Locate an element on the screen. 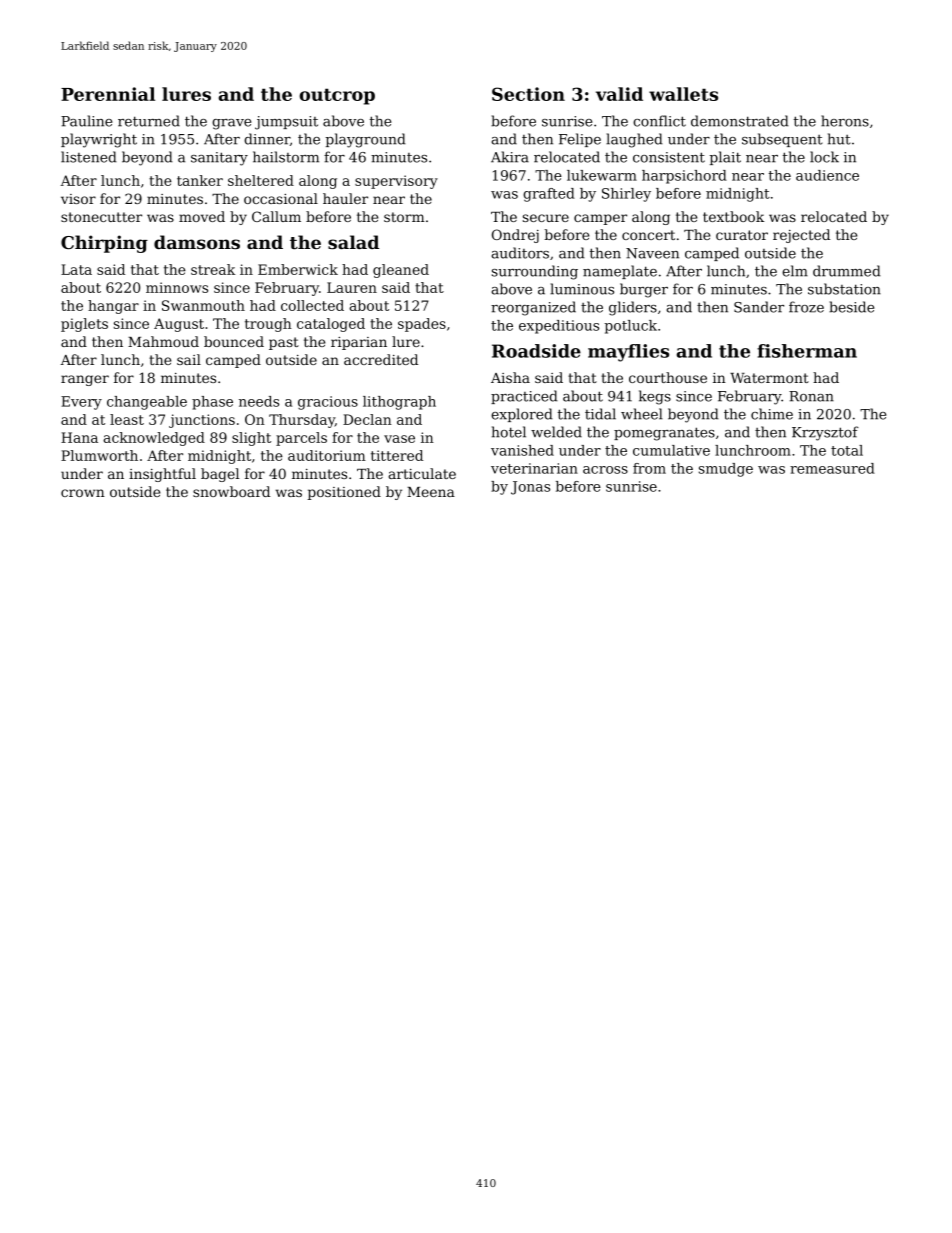  camper is located at coordinates (600, 219).
